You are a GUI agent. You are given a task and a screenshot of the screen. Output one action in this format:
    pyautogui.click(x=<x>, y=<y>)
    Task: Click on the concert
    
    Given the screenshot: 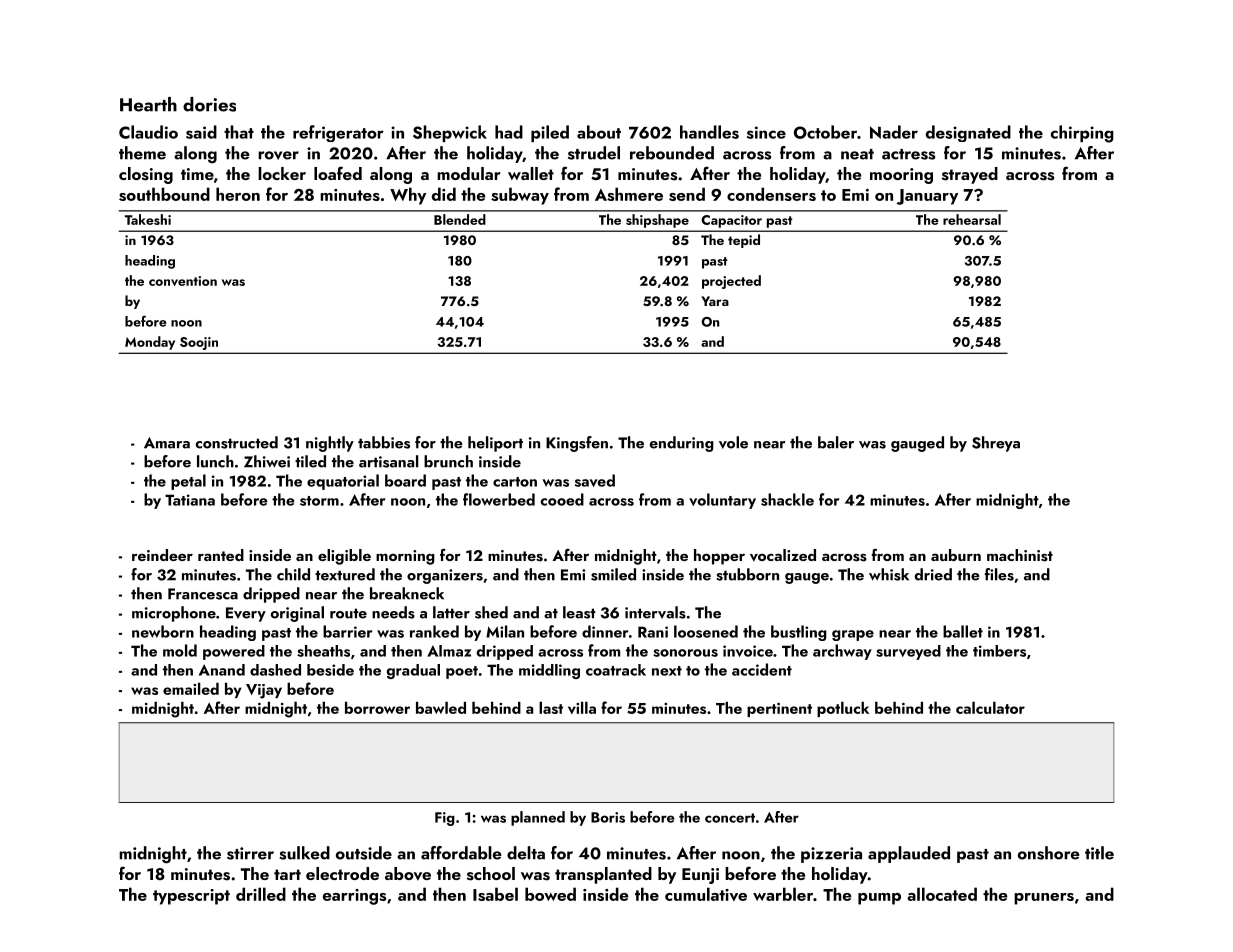 What is the action you would take?
    pyautogui.click(x=730, y=818)
